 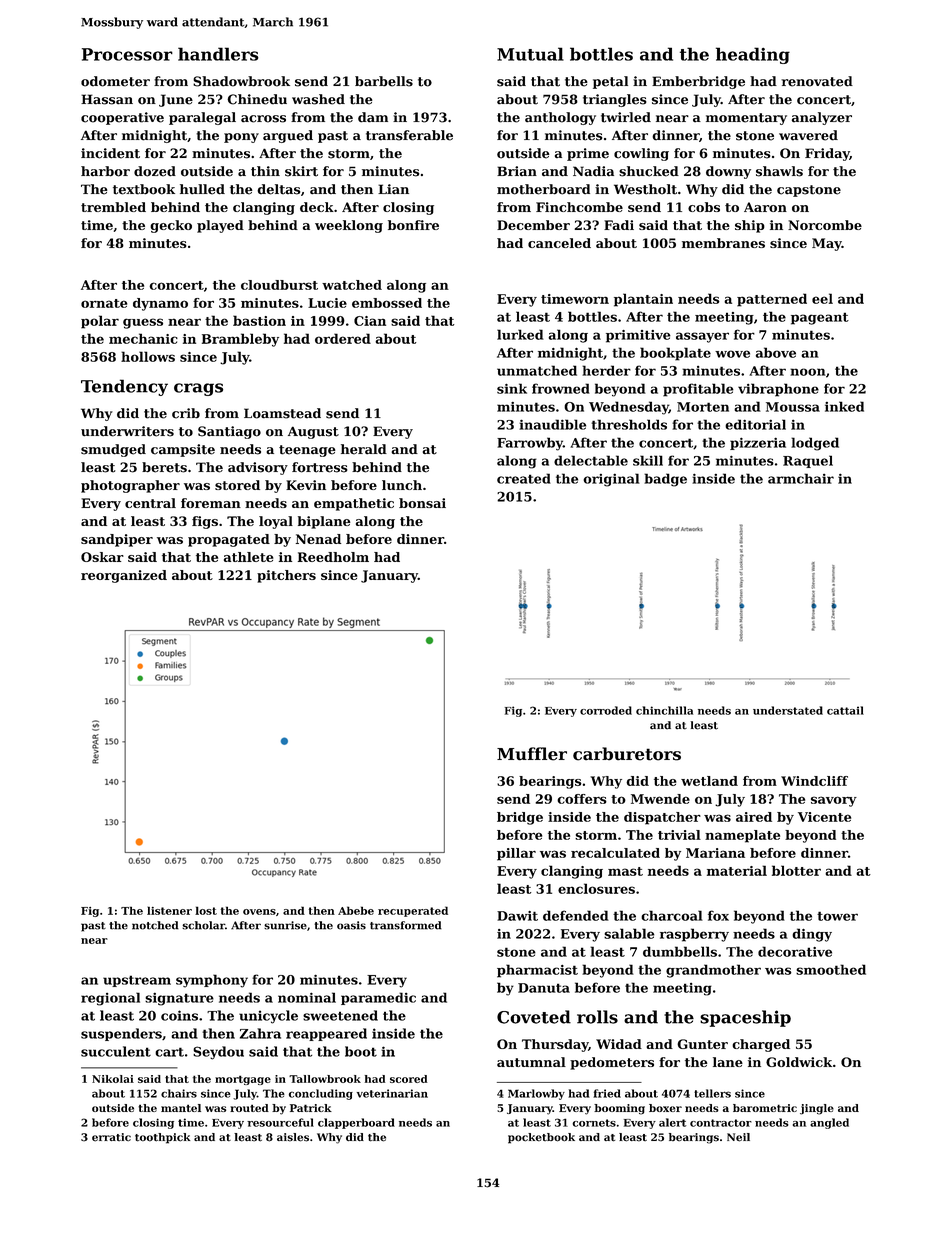 I want to click on pocketbook, so click(x=541, y=1138).
